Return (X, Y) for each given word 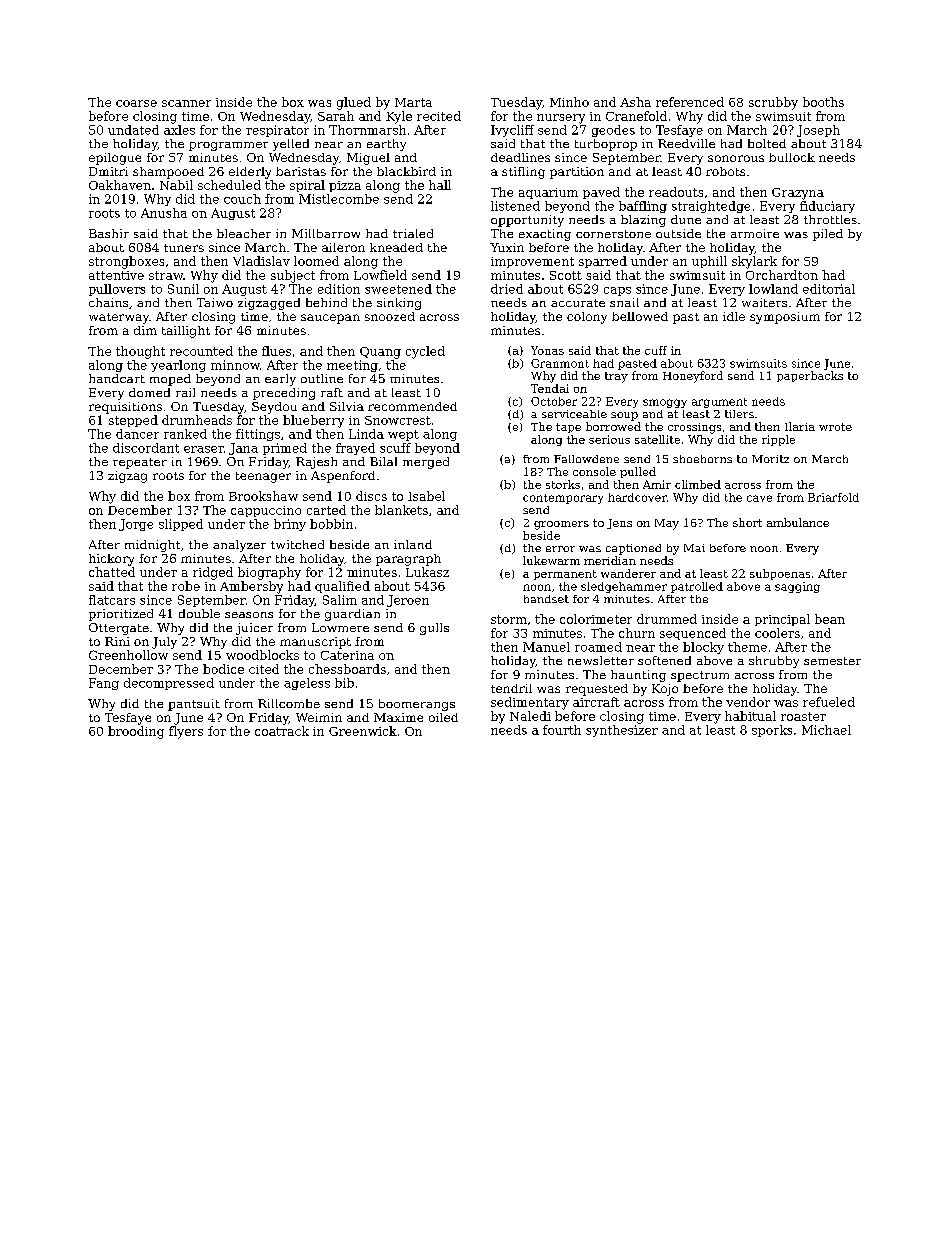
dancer (137, 434)
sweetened (398, 289)
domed (149, 392)
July (164, 643)
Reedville (686, 143)
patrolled (697, 587)
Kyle (399, 117)
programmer (228, 146)
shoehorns (702, 459)
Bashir (109, 233)
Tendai (550, 388)
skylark (754, 262)
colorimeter (596, 619)
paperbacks (810, 376)
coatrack (282, 731)
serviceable (574, 414)
